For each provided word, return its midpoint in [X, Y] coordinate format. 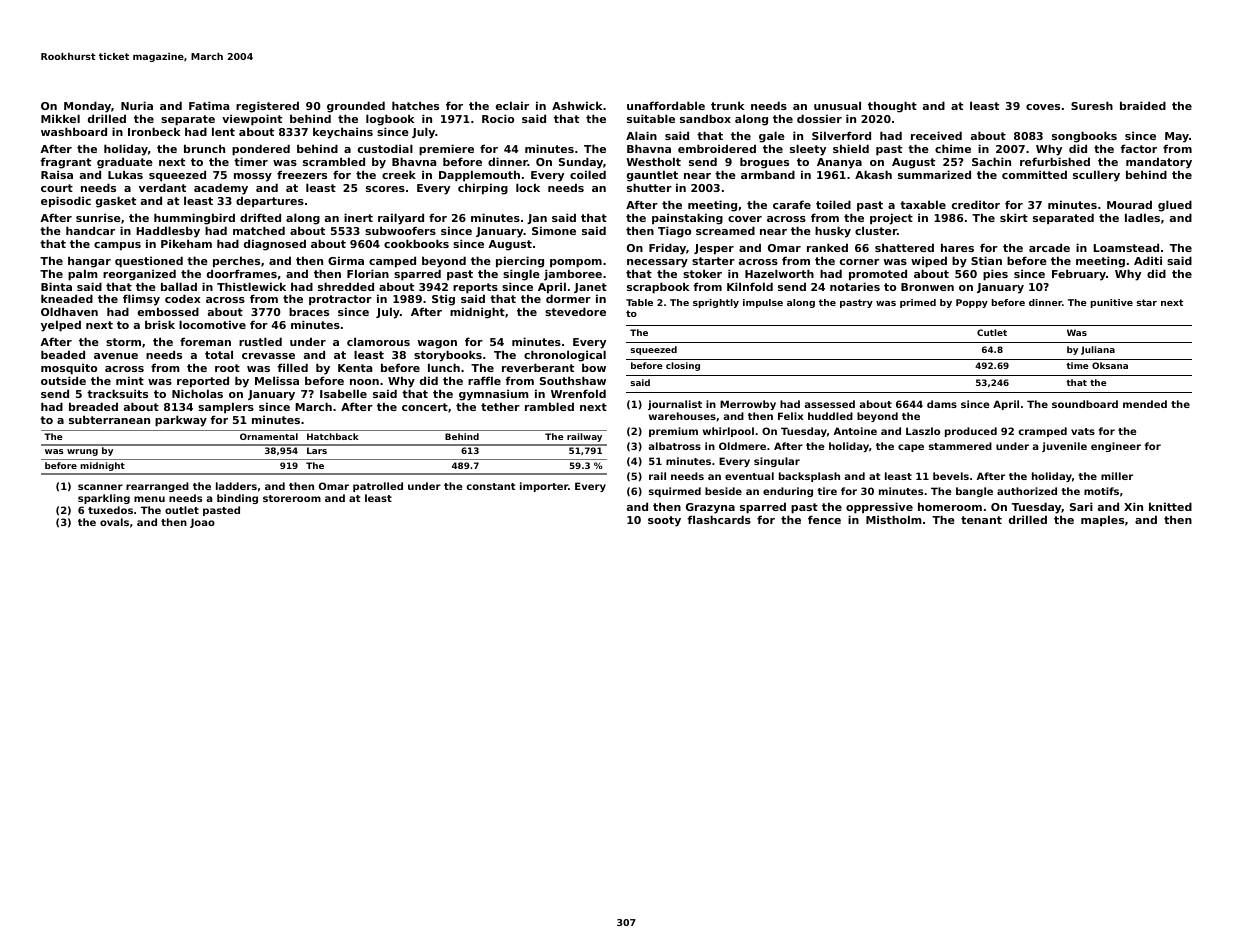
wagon [437, 344]
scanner [100, 487]
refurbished [1055, 161]
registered [267, 107]
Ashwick [577, 105]
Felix [790, 416]
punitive [1112, 303]
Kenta [355, 368]
